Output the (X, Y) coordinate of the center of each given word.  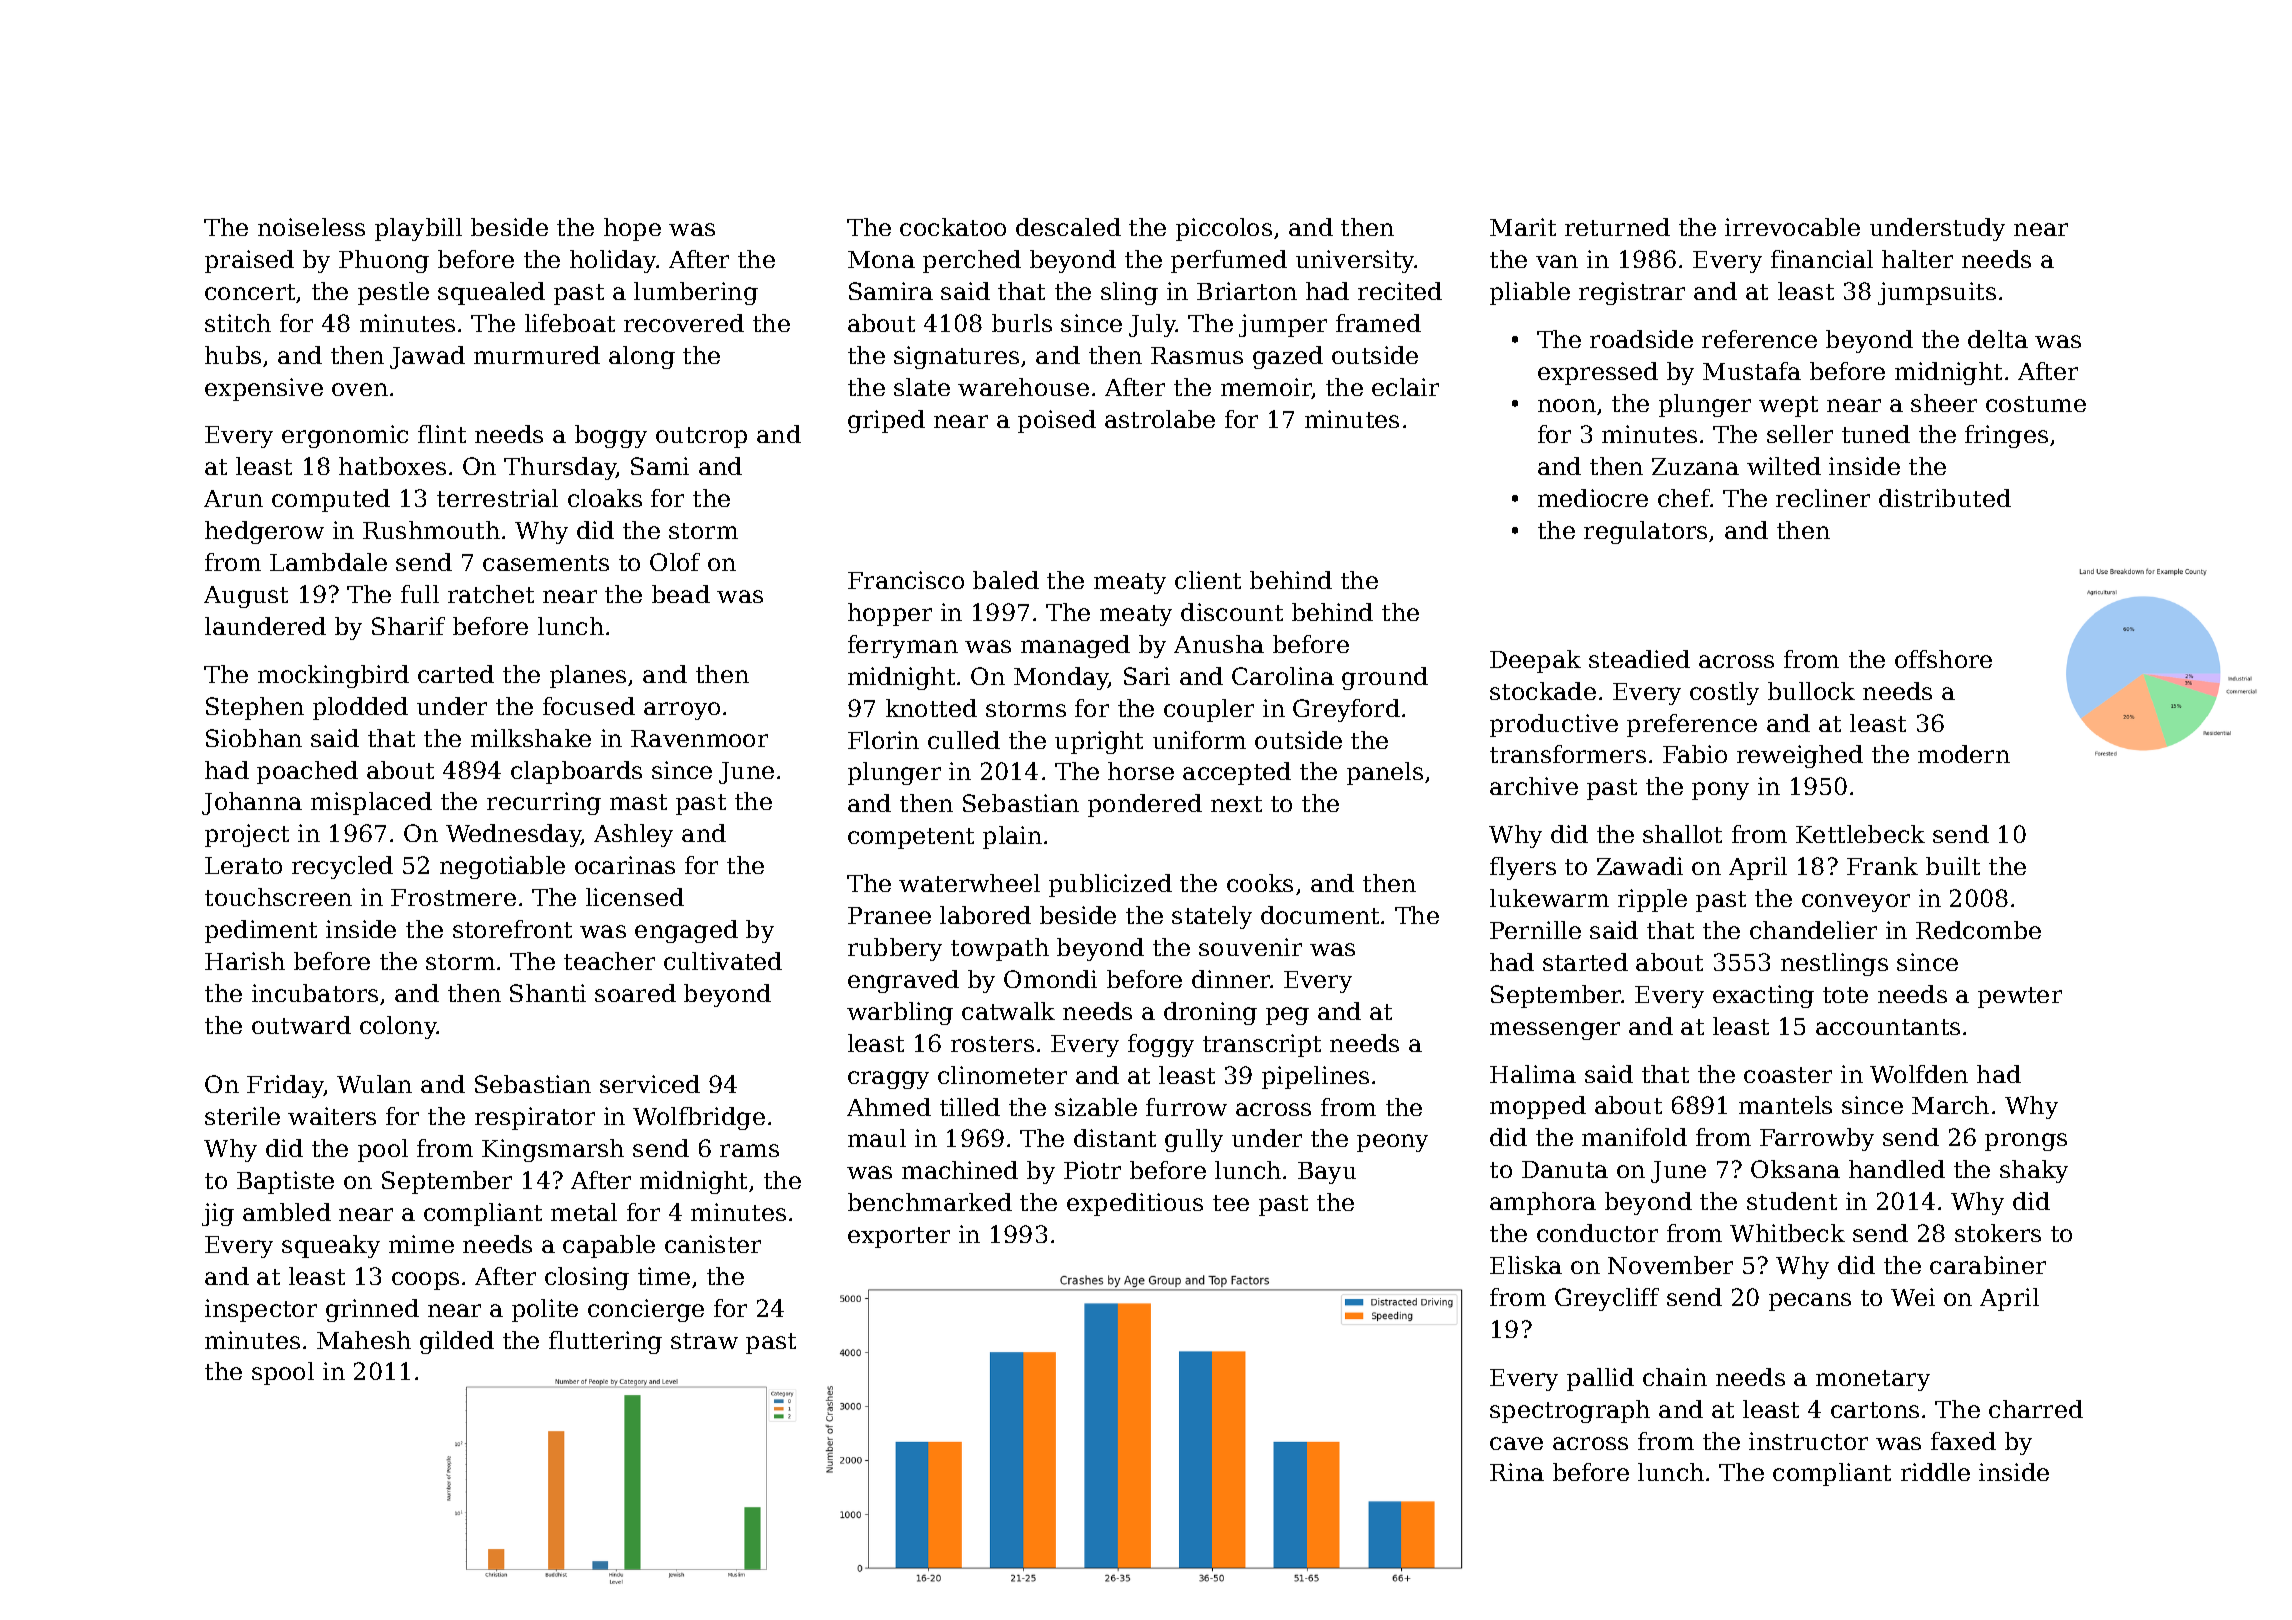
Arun (233, 498)
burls (1022, 323)
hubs (233, 355)
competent (911, 838)
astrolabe (1160, 419)
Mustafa (1752, 371)
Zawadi (1640, 866)
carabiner (1988, 1265)
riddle (1935, 1472)
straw (704, 1341)
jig (218, 1214)
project (247, 835)
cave (1516, 1443)
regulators (1645, 532)
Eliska (1526, 1265)
